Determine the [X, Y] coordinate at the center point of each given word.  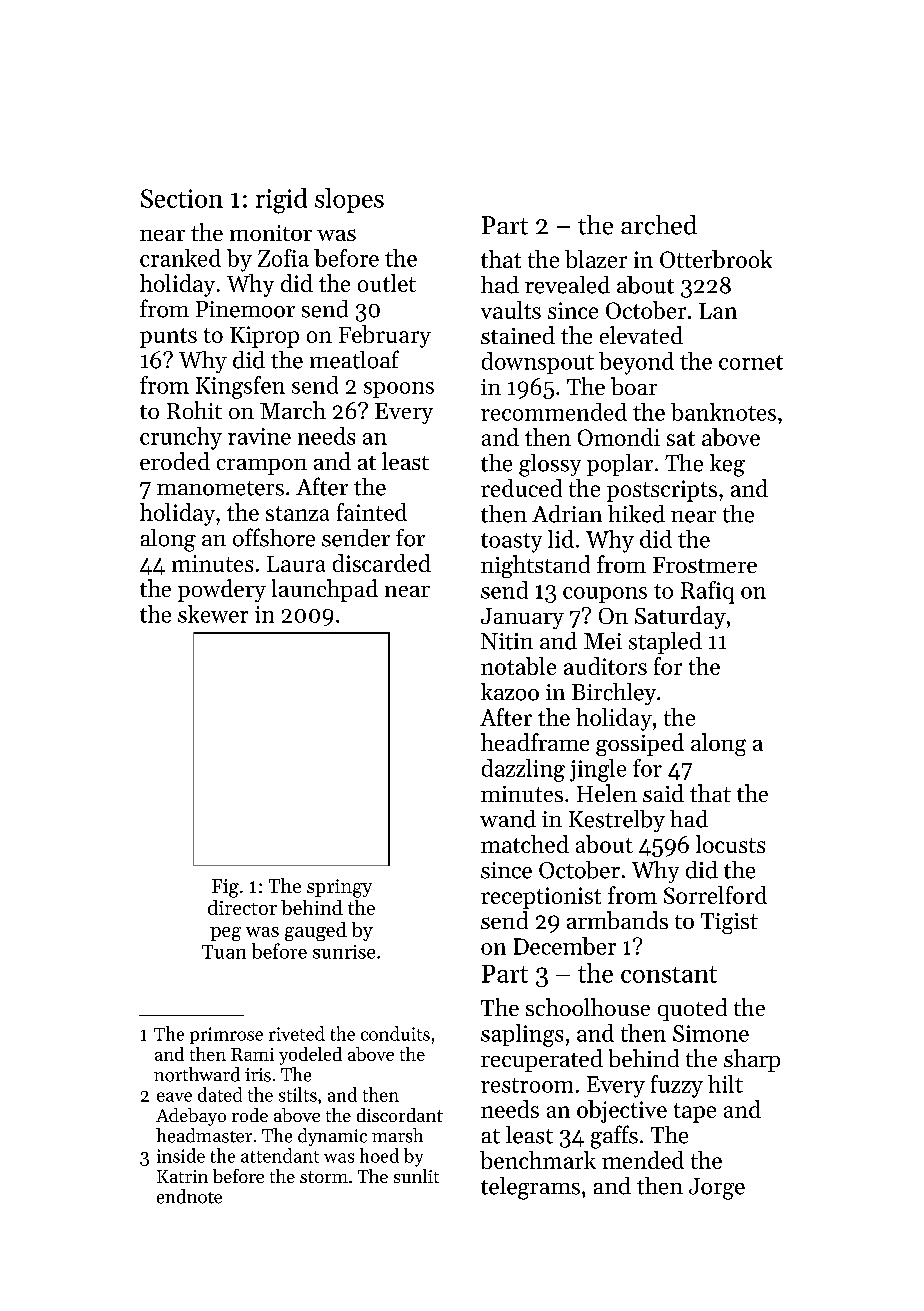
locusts [730, 844]
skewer [213, 614]
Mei [603, 641]
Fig [225, 888]
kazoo [510, 692]
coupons [605, 595]
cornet [751, 362]
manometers [220, 488]
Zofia [283, 258]
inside [181, 1155]
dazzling [523, 770]
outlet [387, 283]
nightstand [535, 566]
